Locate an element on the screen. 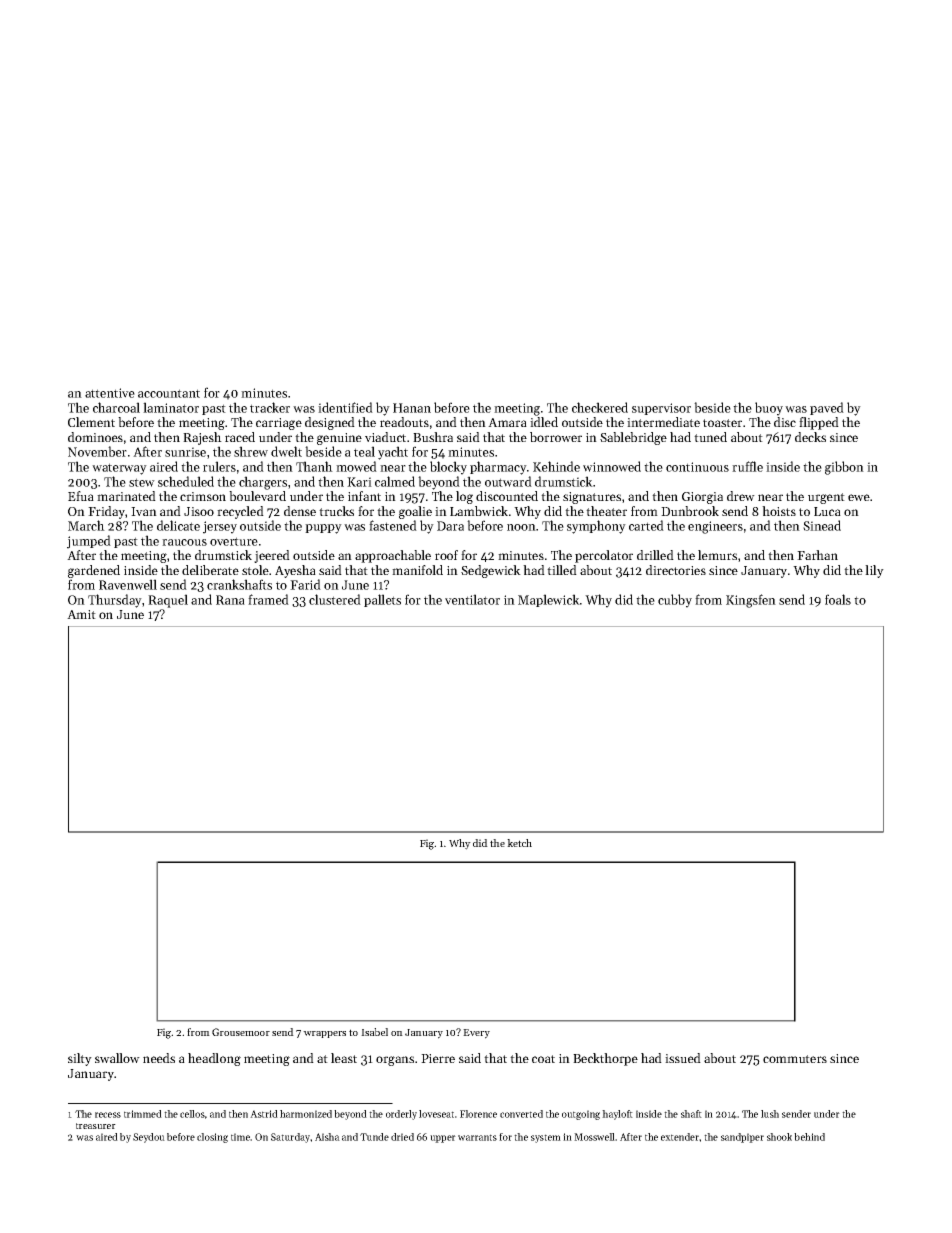 The width and height of the screenshot is (952, 1233). headlong is located at coordinates (214, 1059).
